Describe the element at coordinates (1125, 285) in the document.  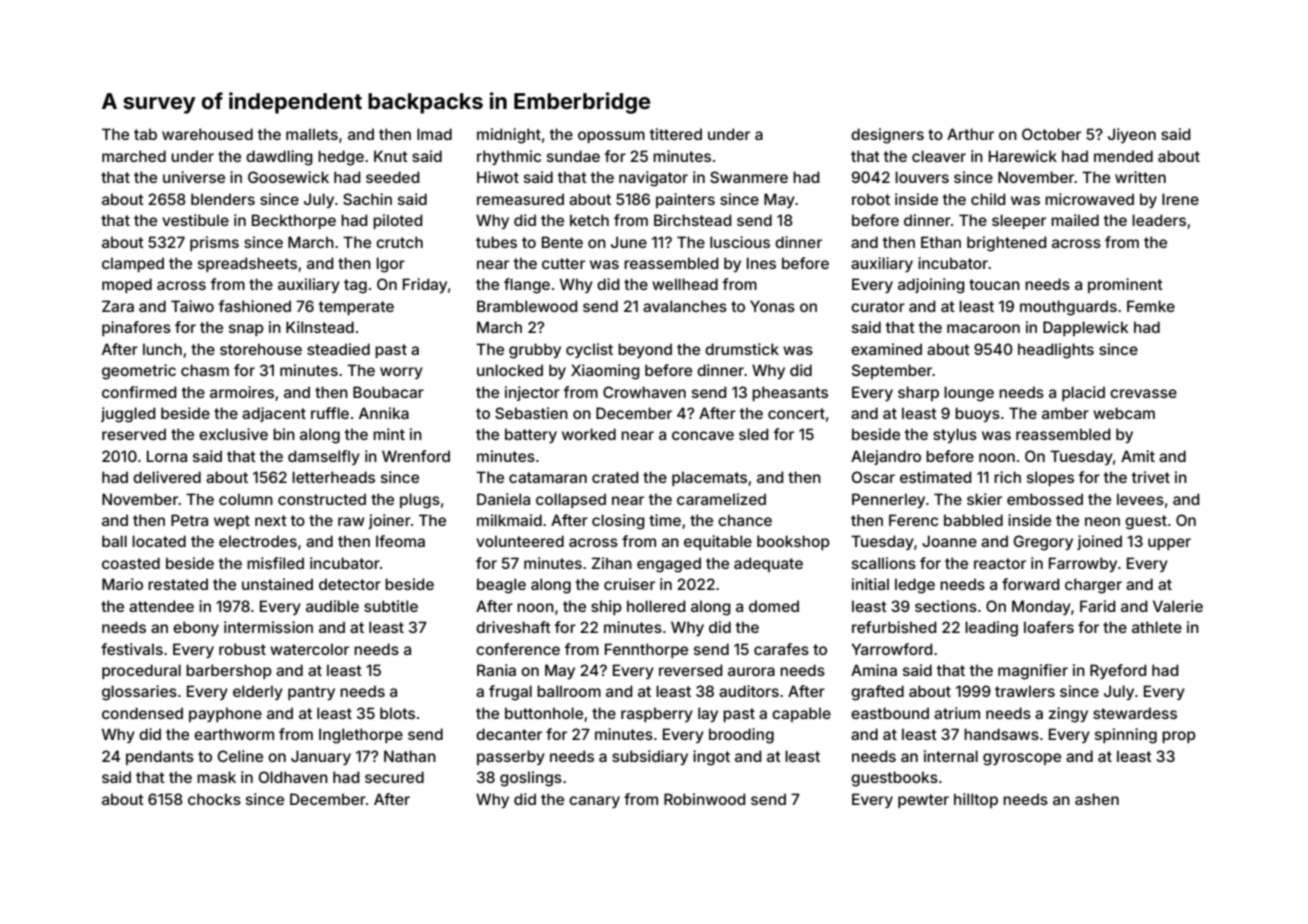
I see `prominent` at that location.
